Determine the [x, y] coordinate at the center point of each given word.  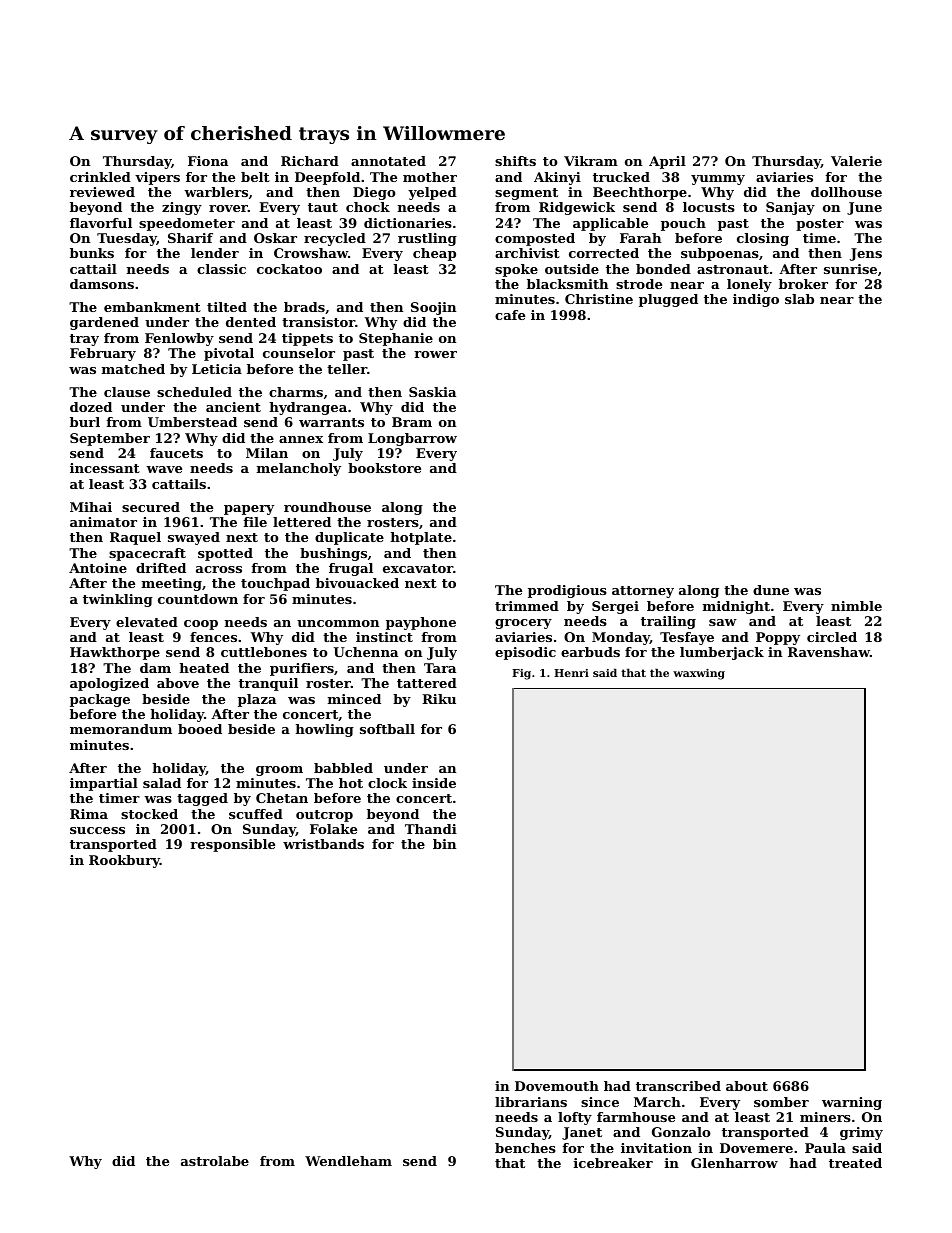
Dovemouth [557, 1086]
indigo [756, 300]
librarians [531, 1102]
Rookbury [124, 861]
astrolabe [215, 1161]
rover [228, 208]
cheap [434, 254]
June [864, 208]
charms [296, 392]
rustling [427, 239]
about [747, 1086]
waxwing [699, 674]
